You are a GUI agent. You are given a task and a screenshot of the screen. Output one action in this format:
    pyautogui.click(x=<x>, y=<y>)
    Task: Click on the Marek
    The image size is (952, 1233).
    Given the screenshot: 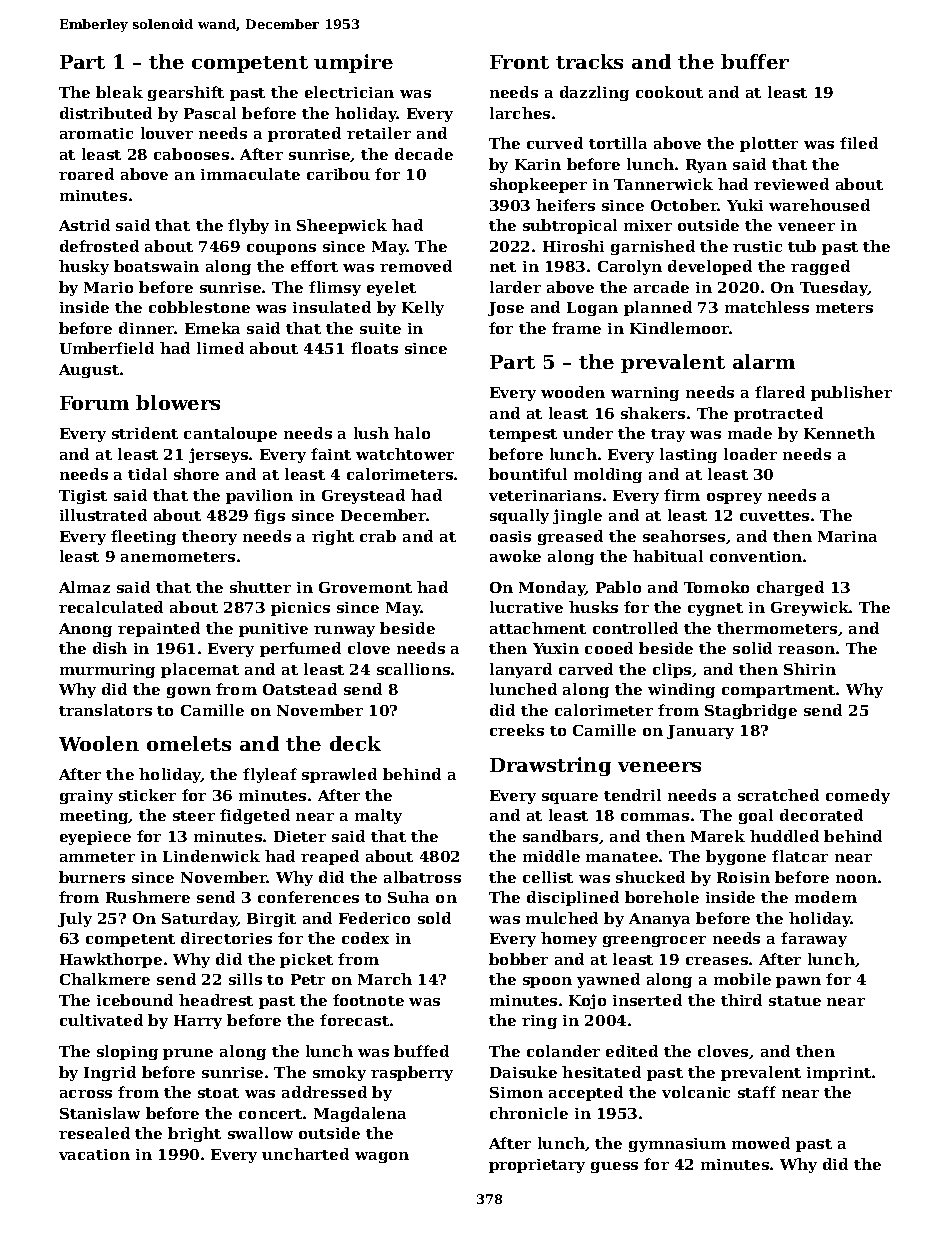 What is the action you would take?
    pyautogui.click(x=718, y=836)
